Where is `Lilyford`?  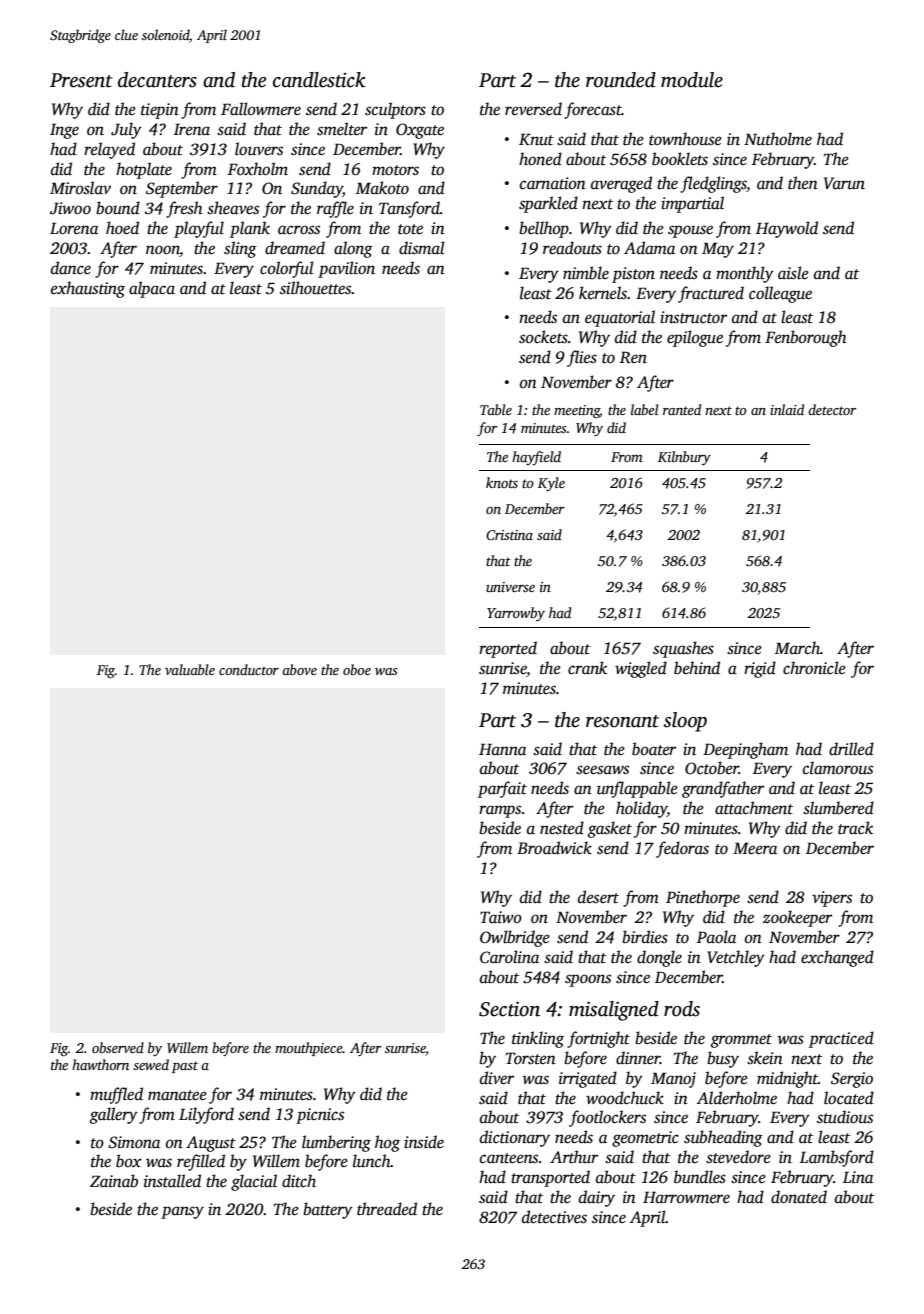 Lilyford is located at coordinates (206, 1115).
